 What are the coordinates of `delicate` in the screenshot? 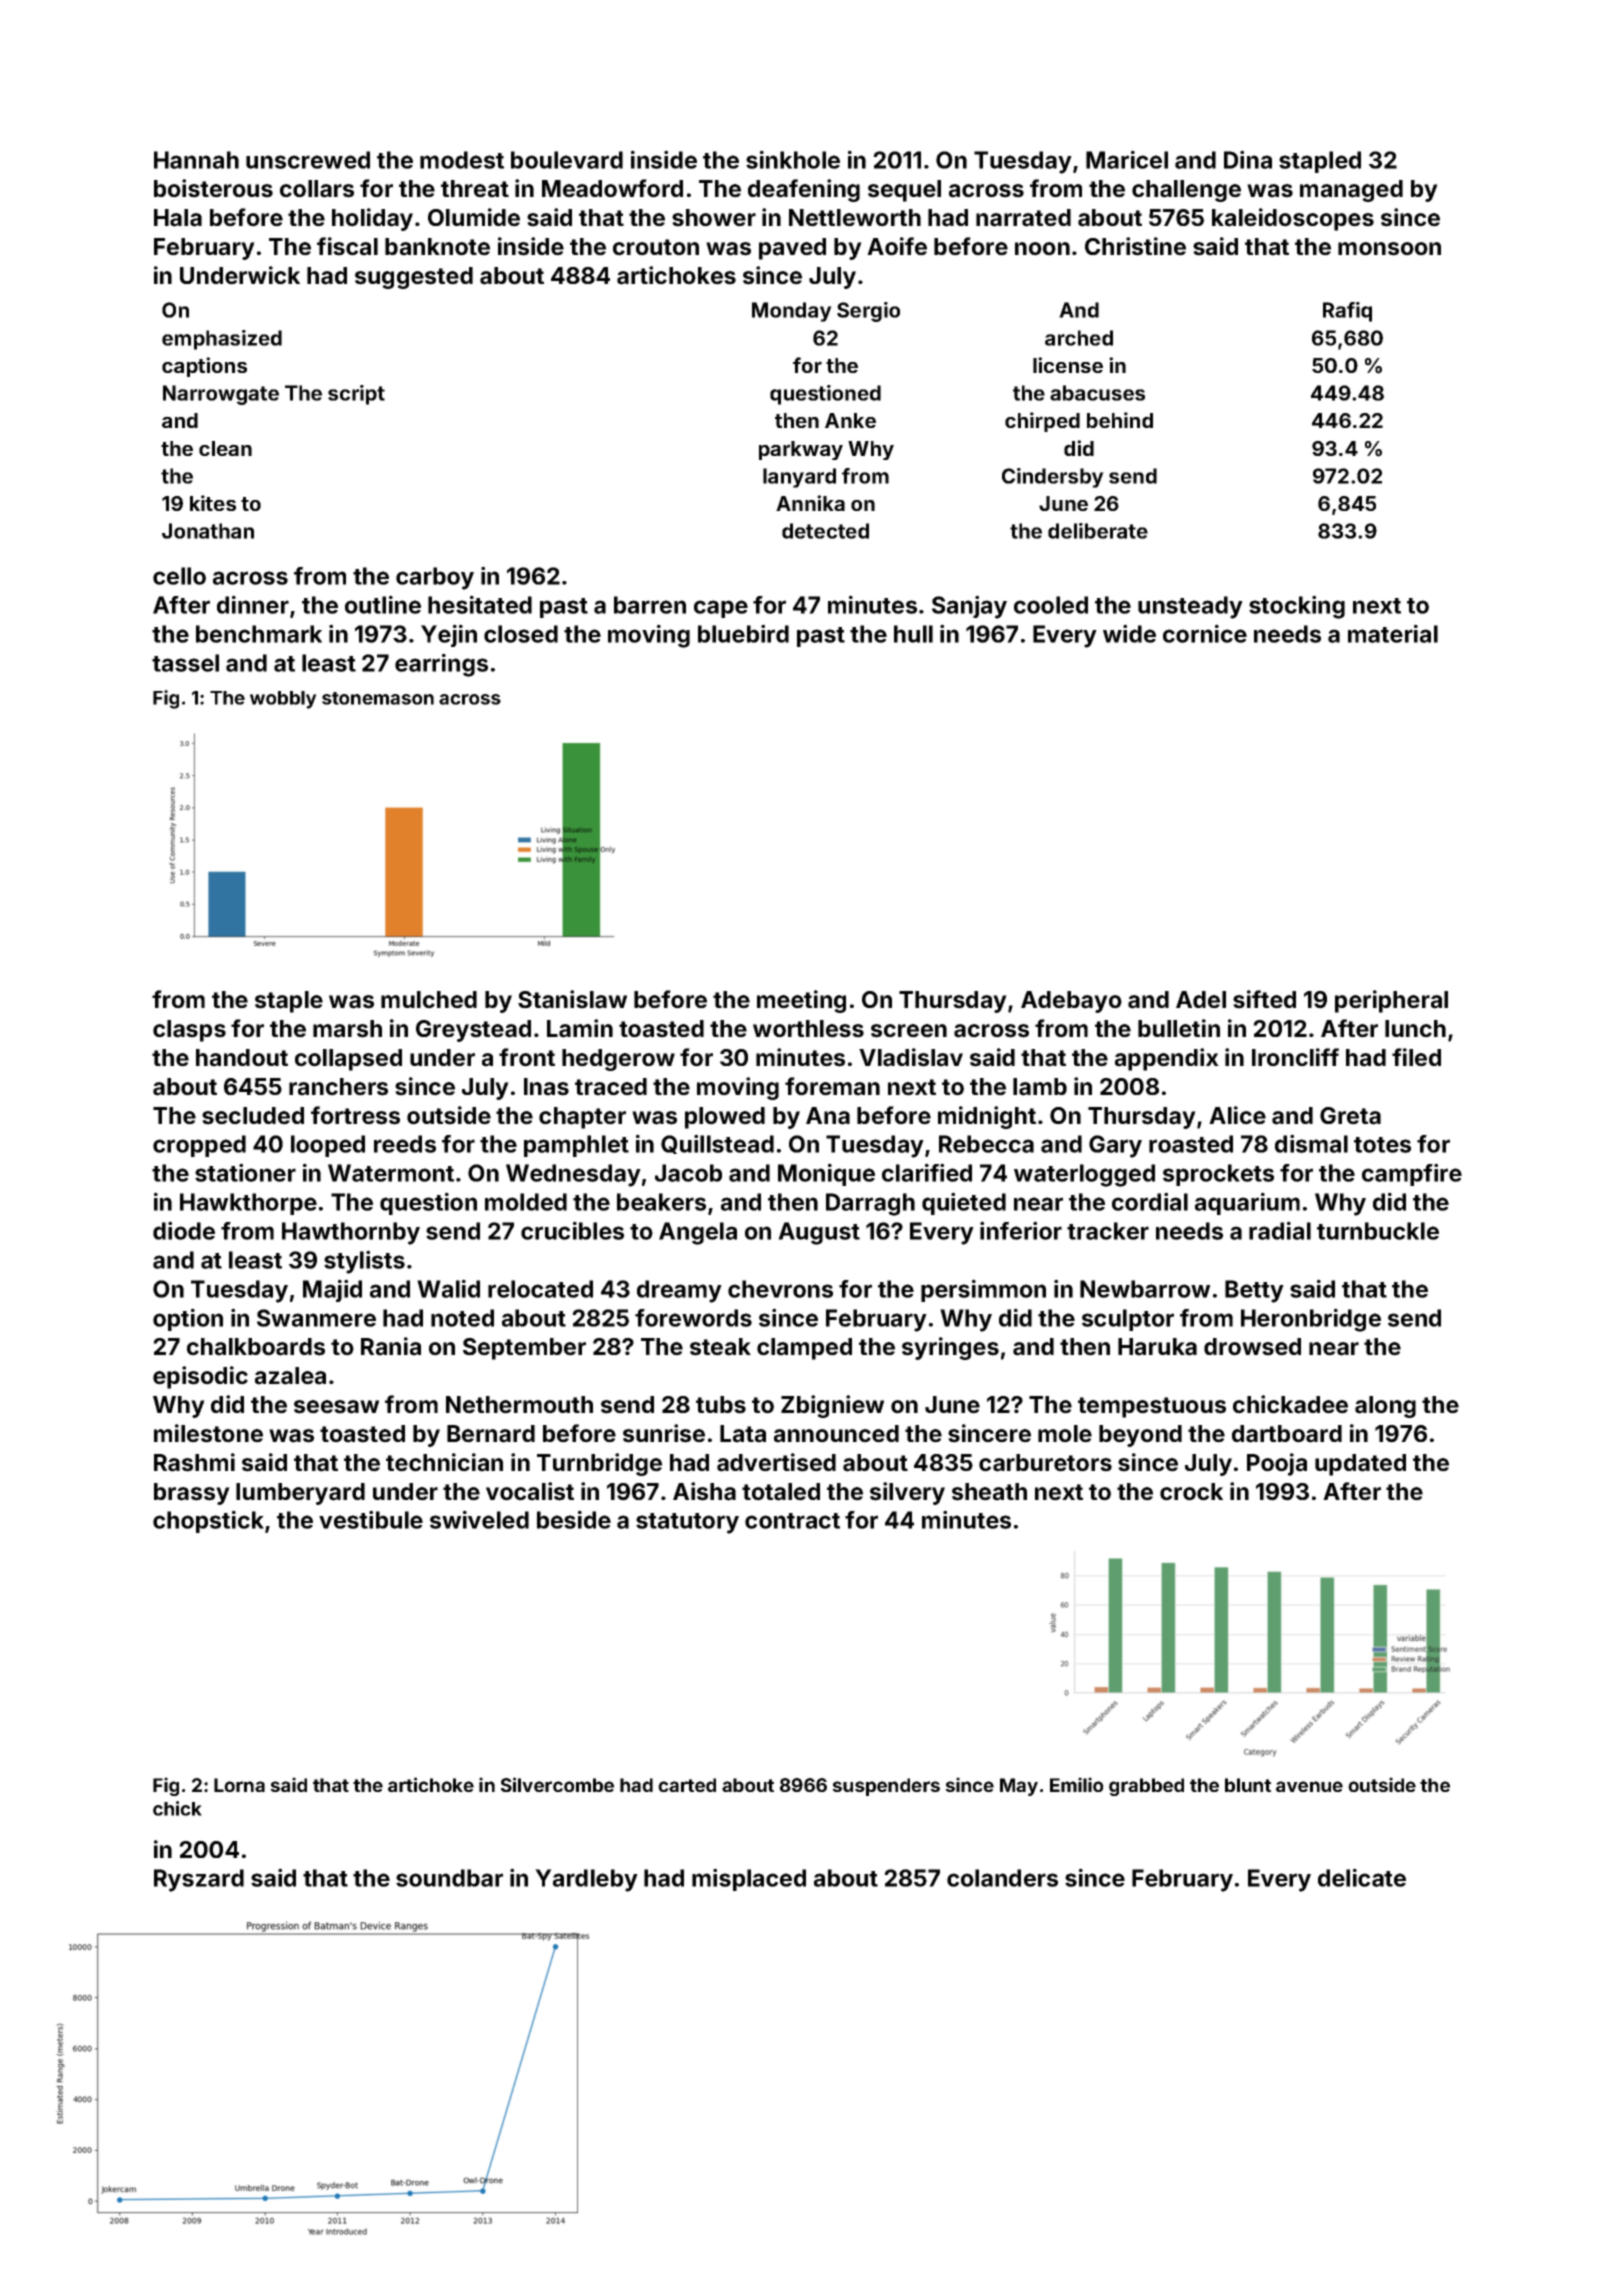 It's located at (1362, 1877).
